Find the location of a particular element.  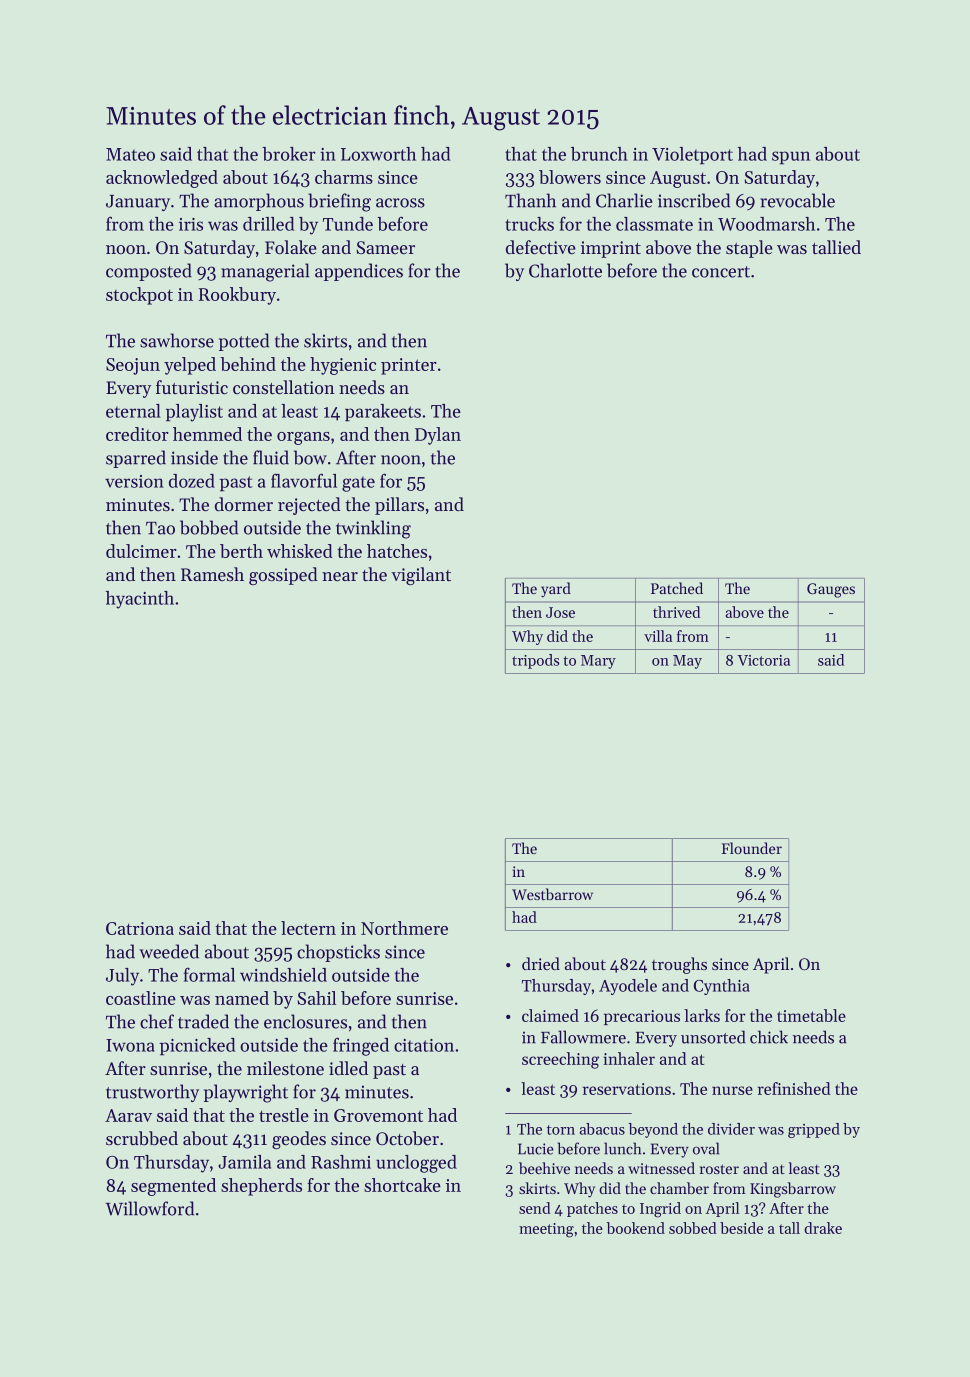

drake is located at coordinates (823, 1228).
